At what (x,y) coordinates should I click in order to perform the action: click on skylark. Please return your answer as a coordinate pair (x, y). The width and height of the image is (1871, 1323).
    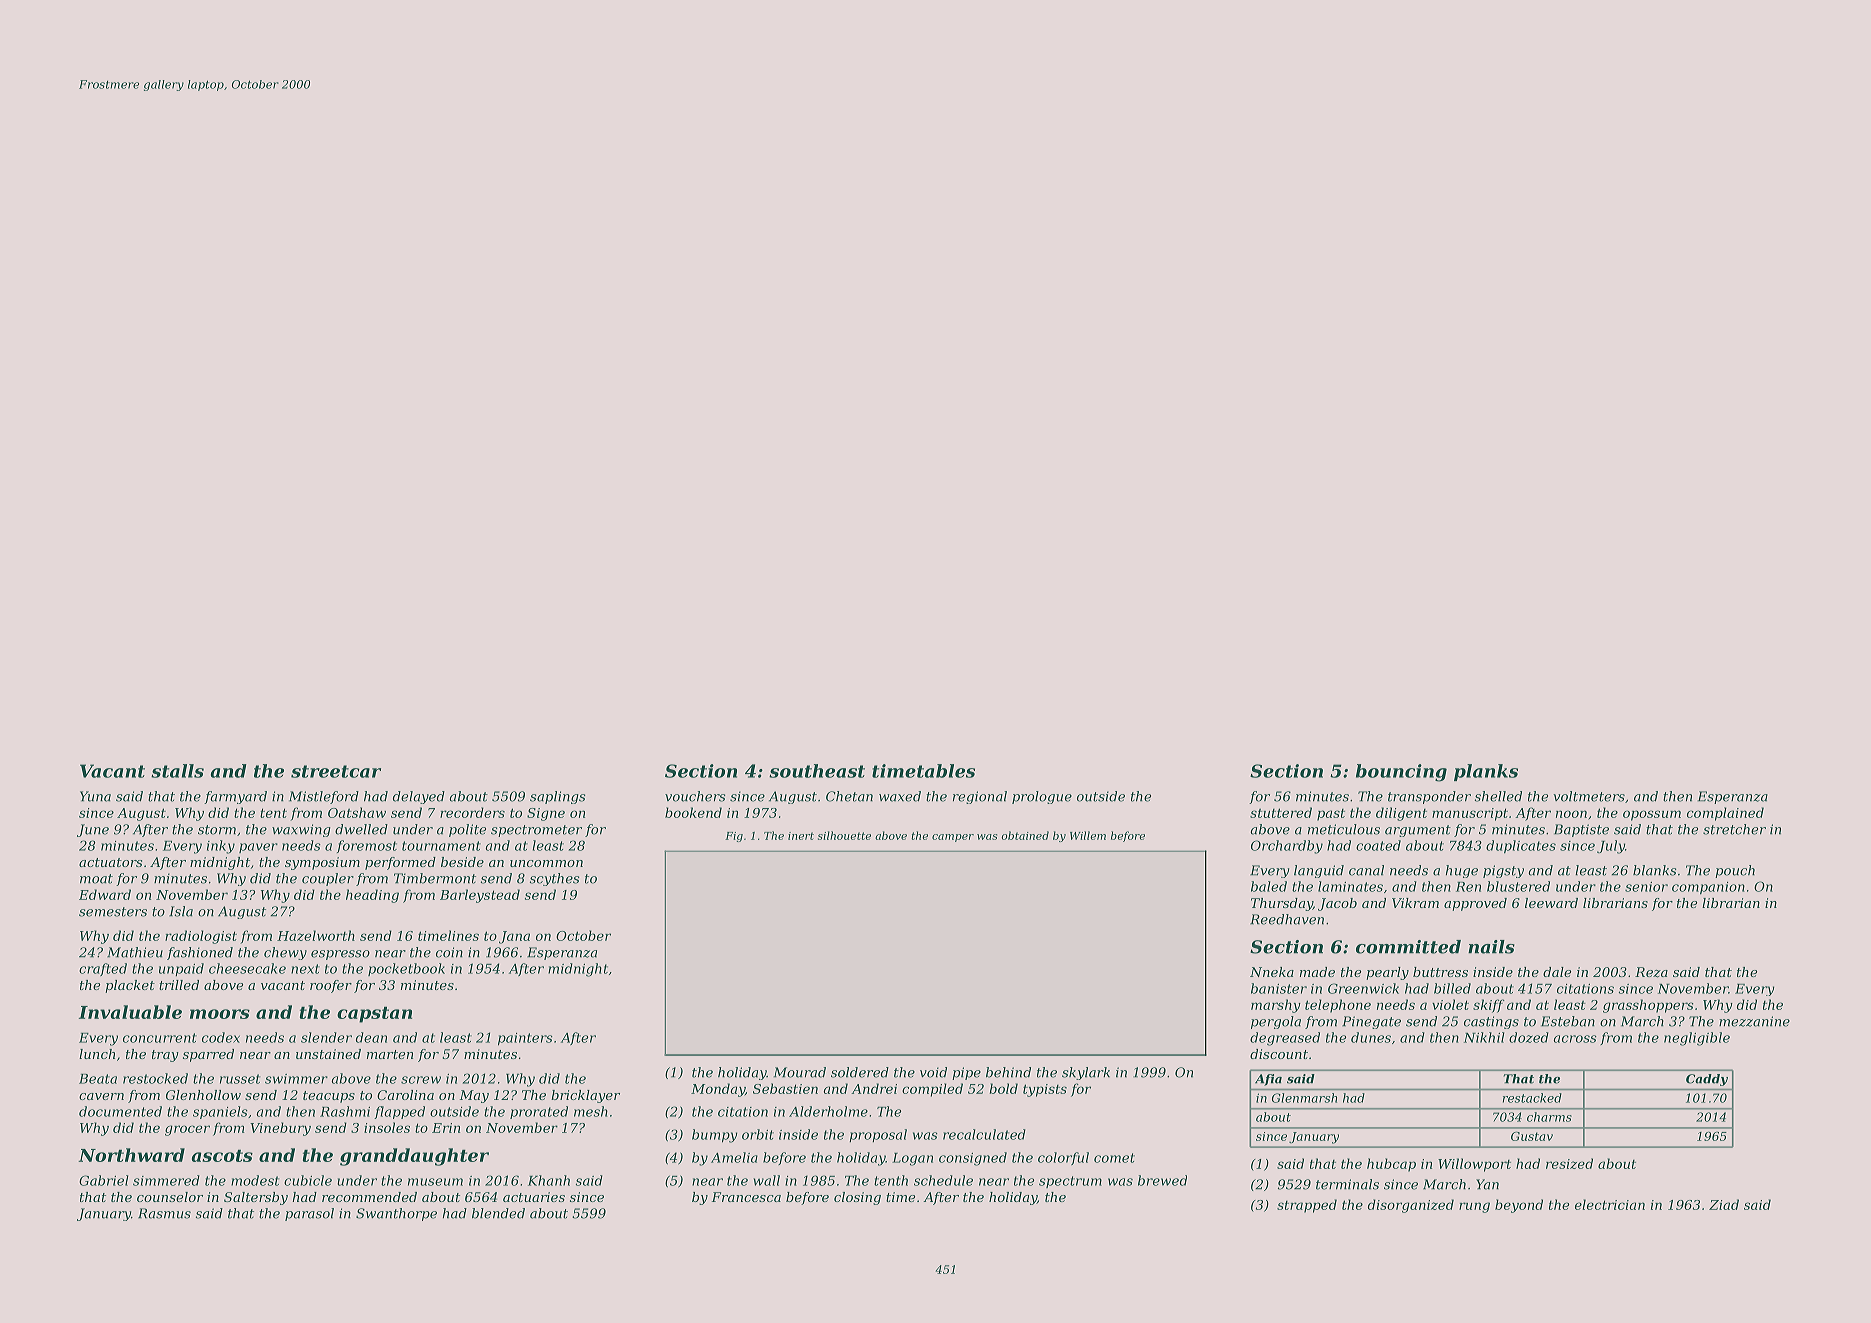
    Looking at the image, I should click on (1086, 1073).
